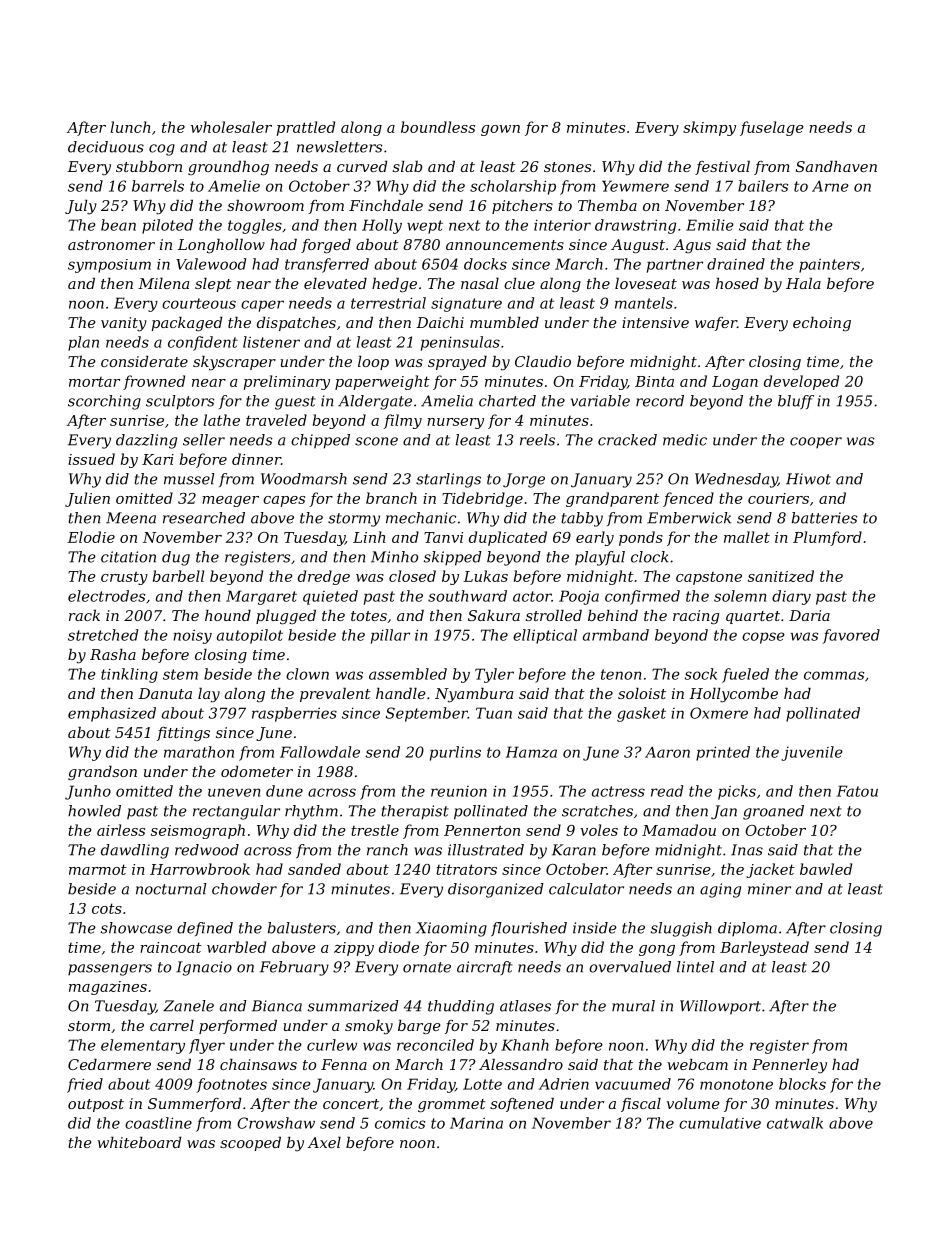 Image resolution: width=952 pixels, height=1233 pixels. Describe the element at coordinates (107, 908) in the document. I see `cots` at that location.
